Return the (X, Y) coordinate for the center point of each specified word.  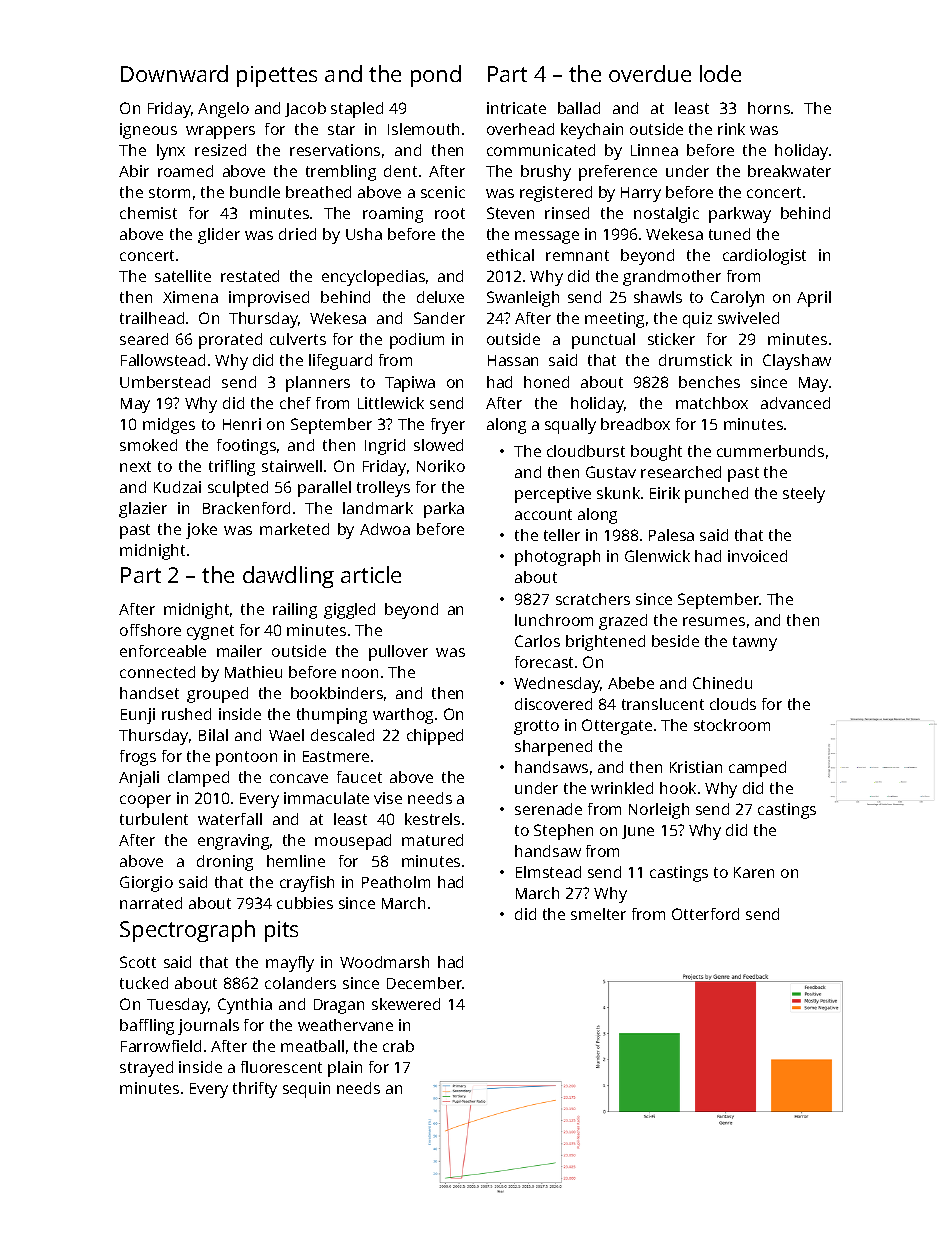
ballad (579, 108)
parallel (324, 489)
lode (720, 73)
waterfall (230, 819)
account (543, 514)
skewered (406, 1004)
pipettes (277, 76)
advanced (795, 403)
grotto (536, 727)
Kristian (696, 767)
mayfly (290, 964)
